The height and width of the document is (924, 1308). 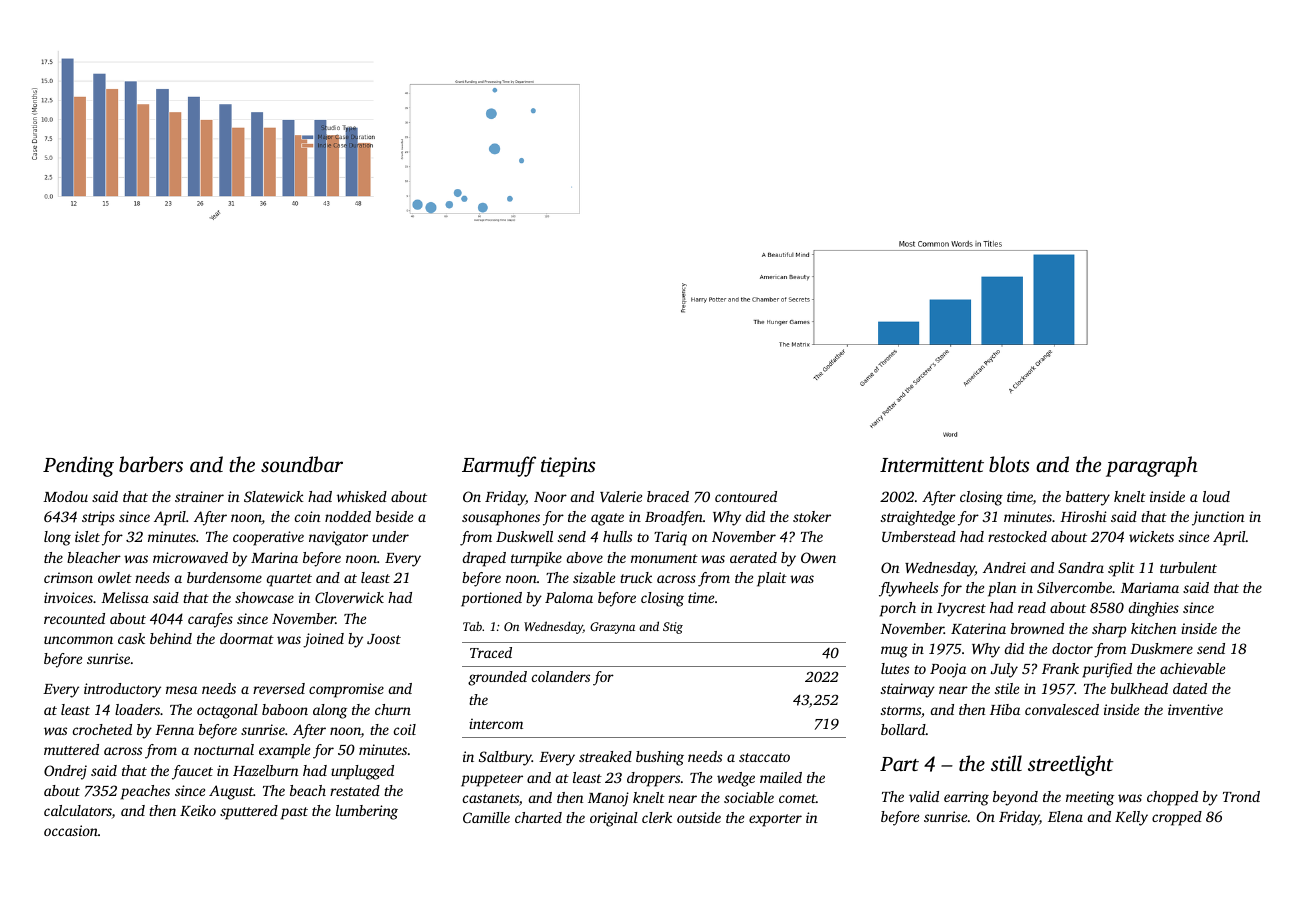 What do you see at coordinates (1195, 709) in the document?
I see `inventive` at bounding box center [1195, 709].
